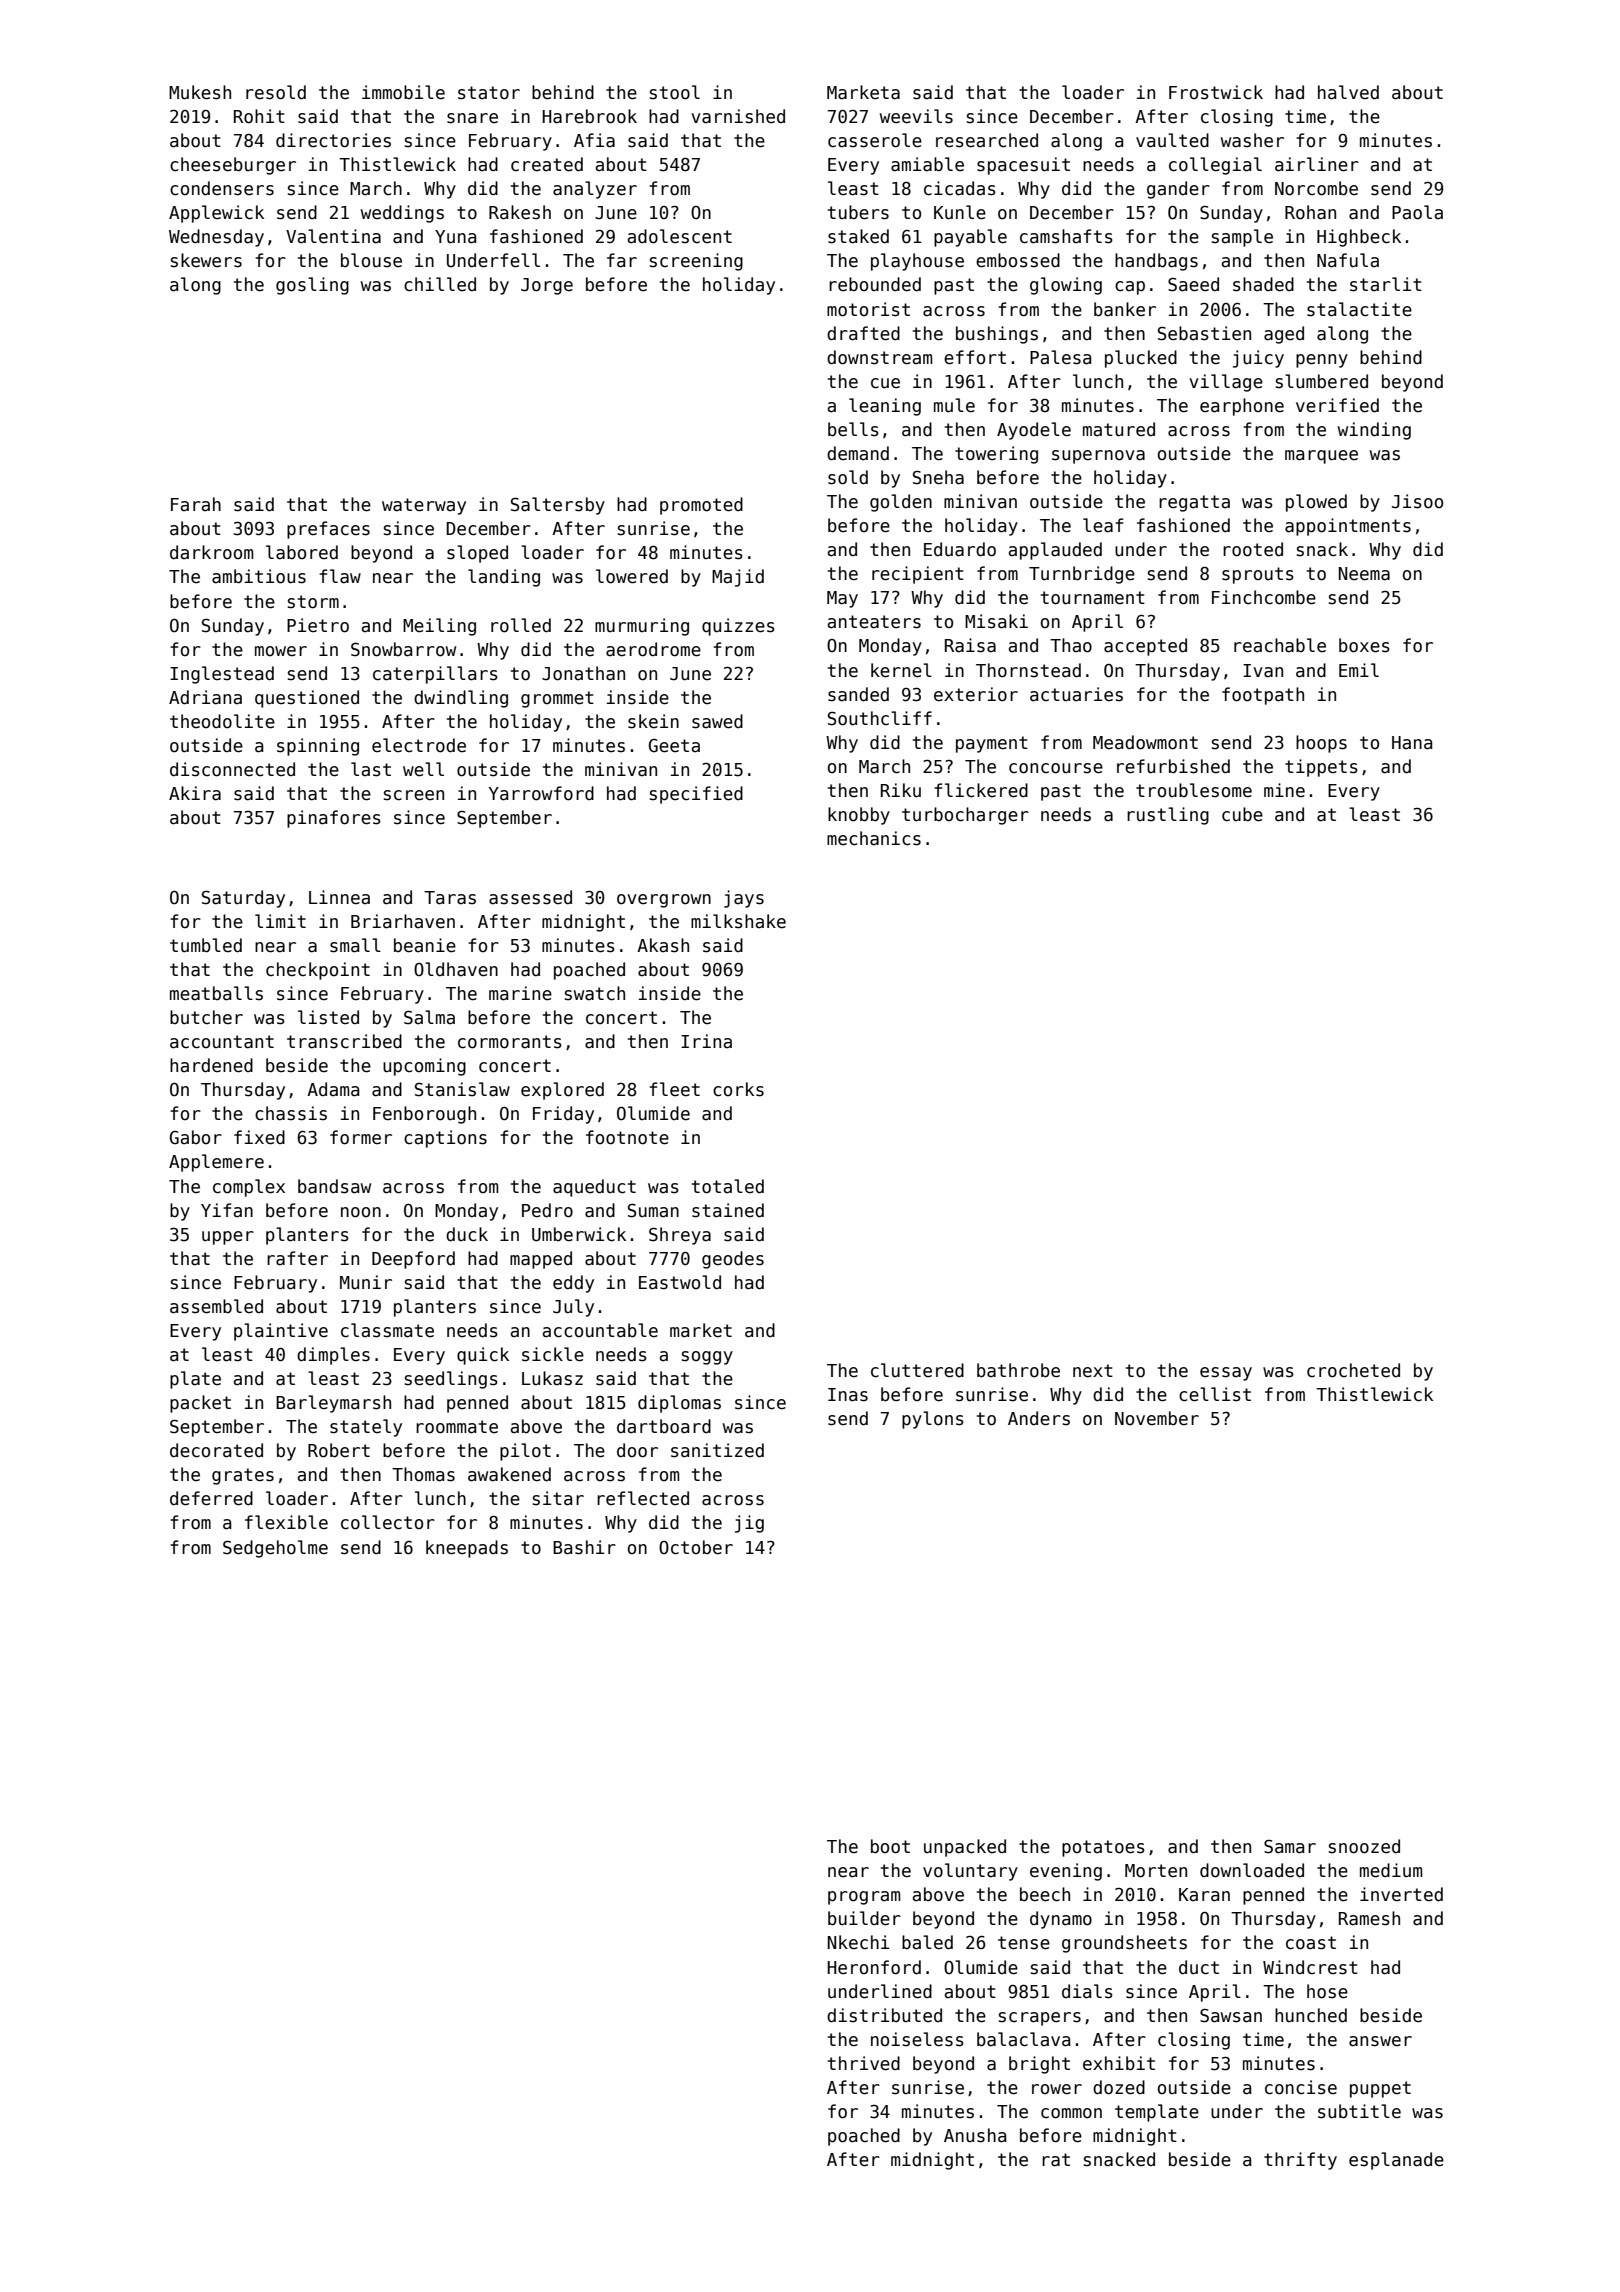 The image size is (1620, 2292). I want to click on Hana, so click(1412, 743).
